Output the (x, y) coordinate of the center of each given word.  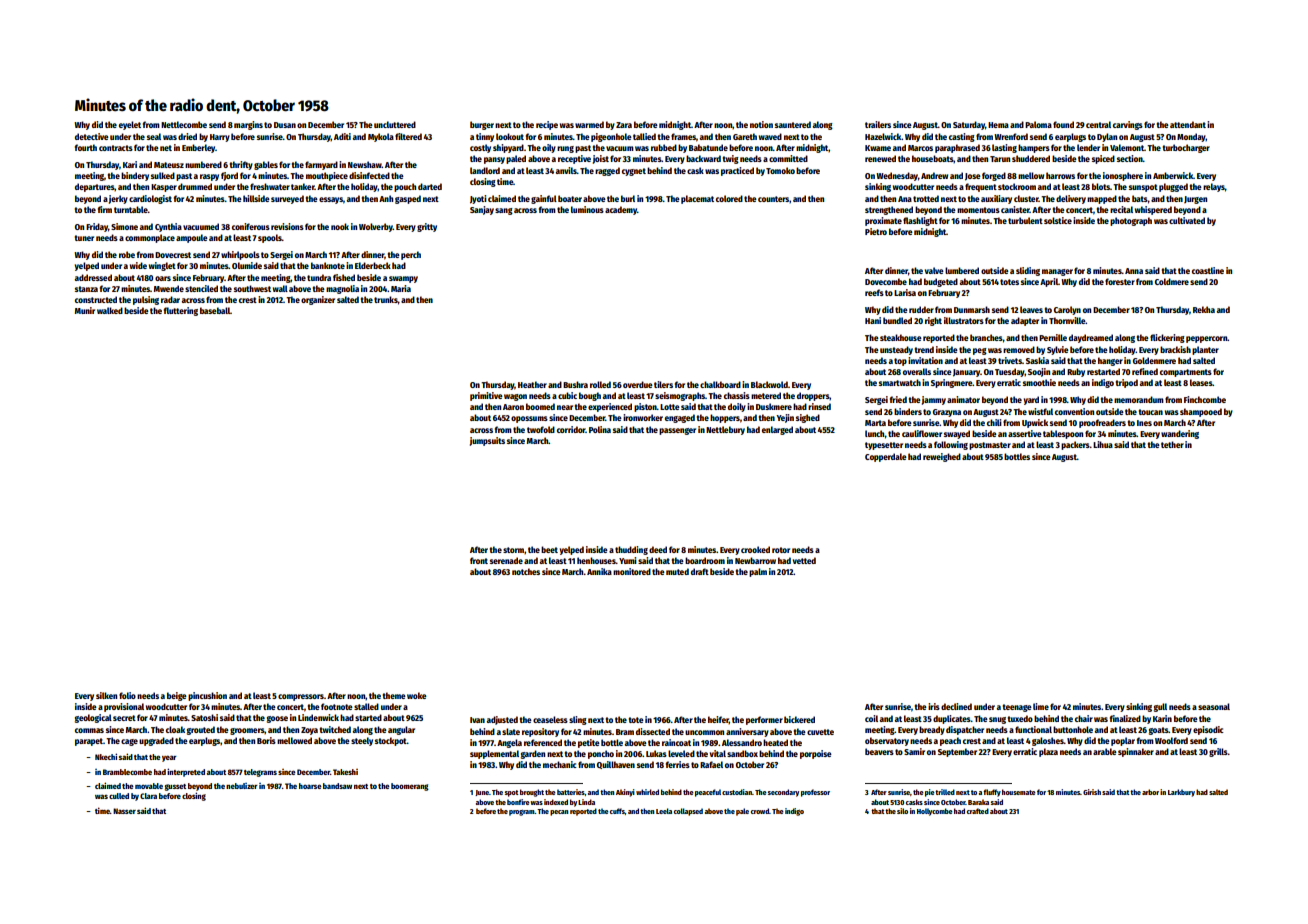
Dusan (285, 125)
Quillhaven (616, 765)
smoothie (1039, 382)
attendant (1188, 124)
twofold (541, 429)
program (522, 813)
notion (761, 124)
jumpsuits (487, 441)
